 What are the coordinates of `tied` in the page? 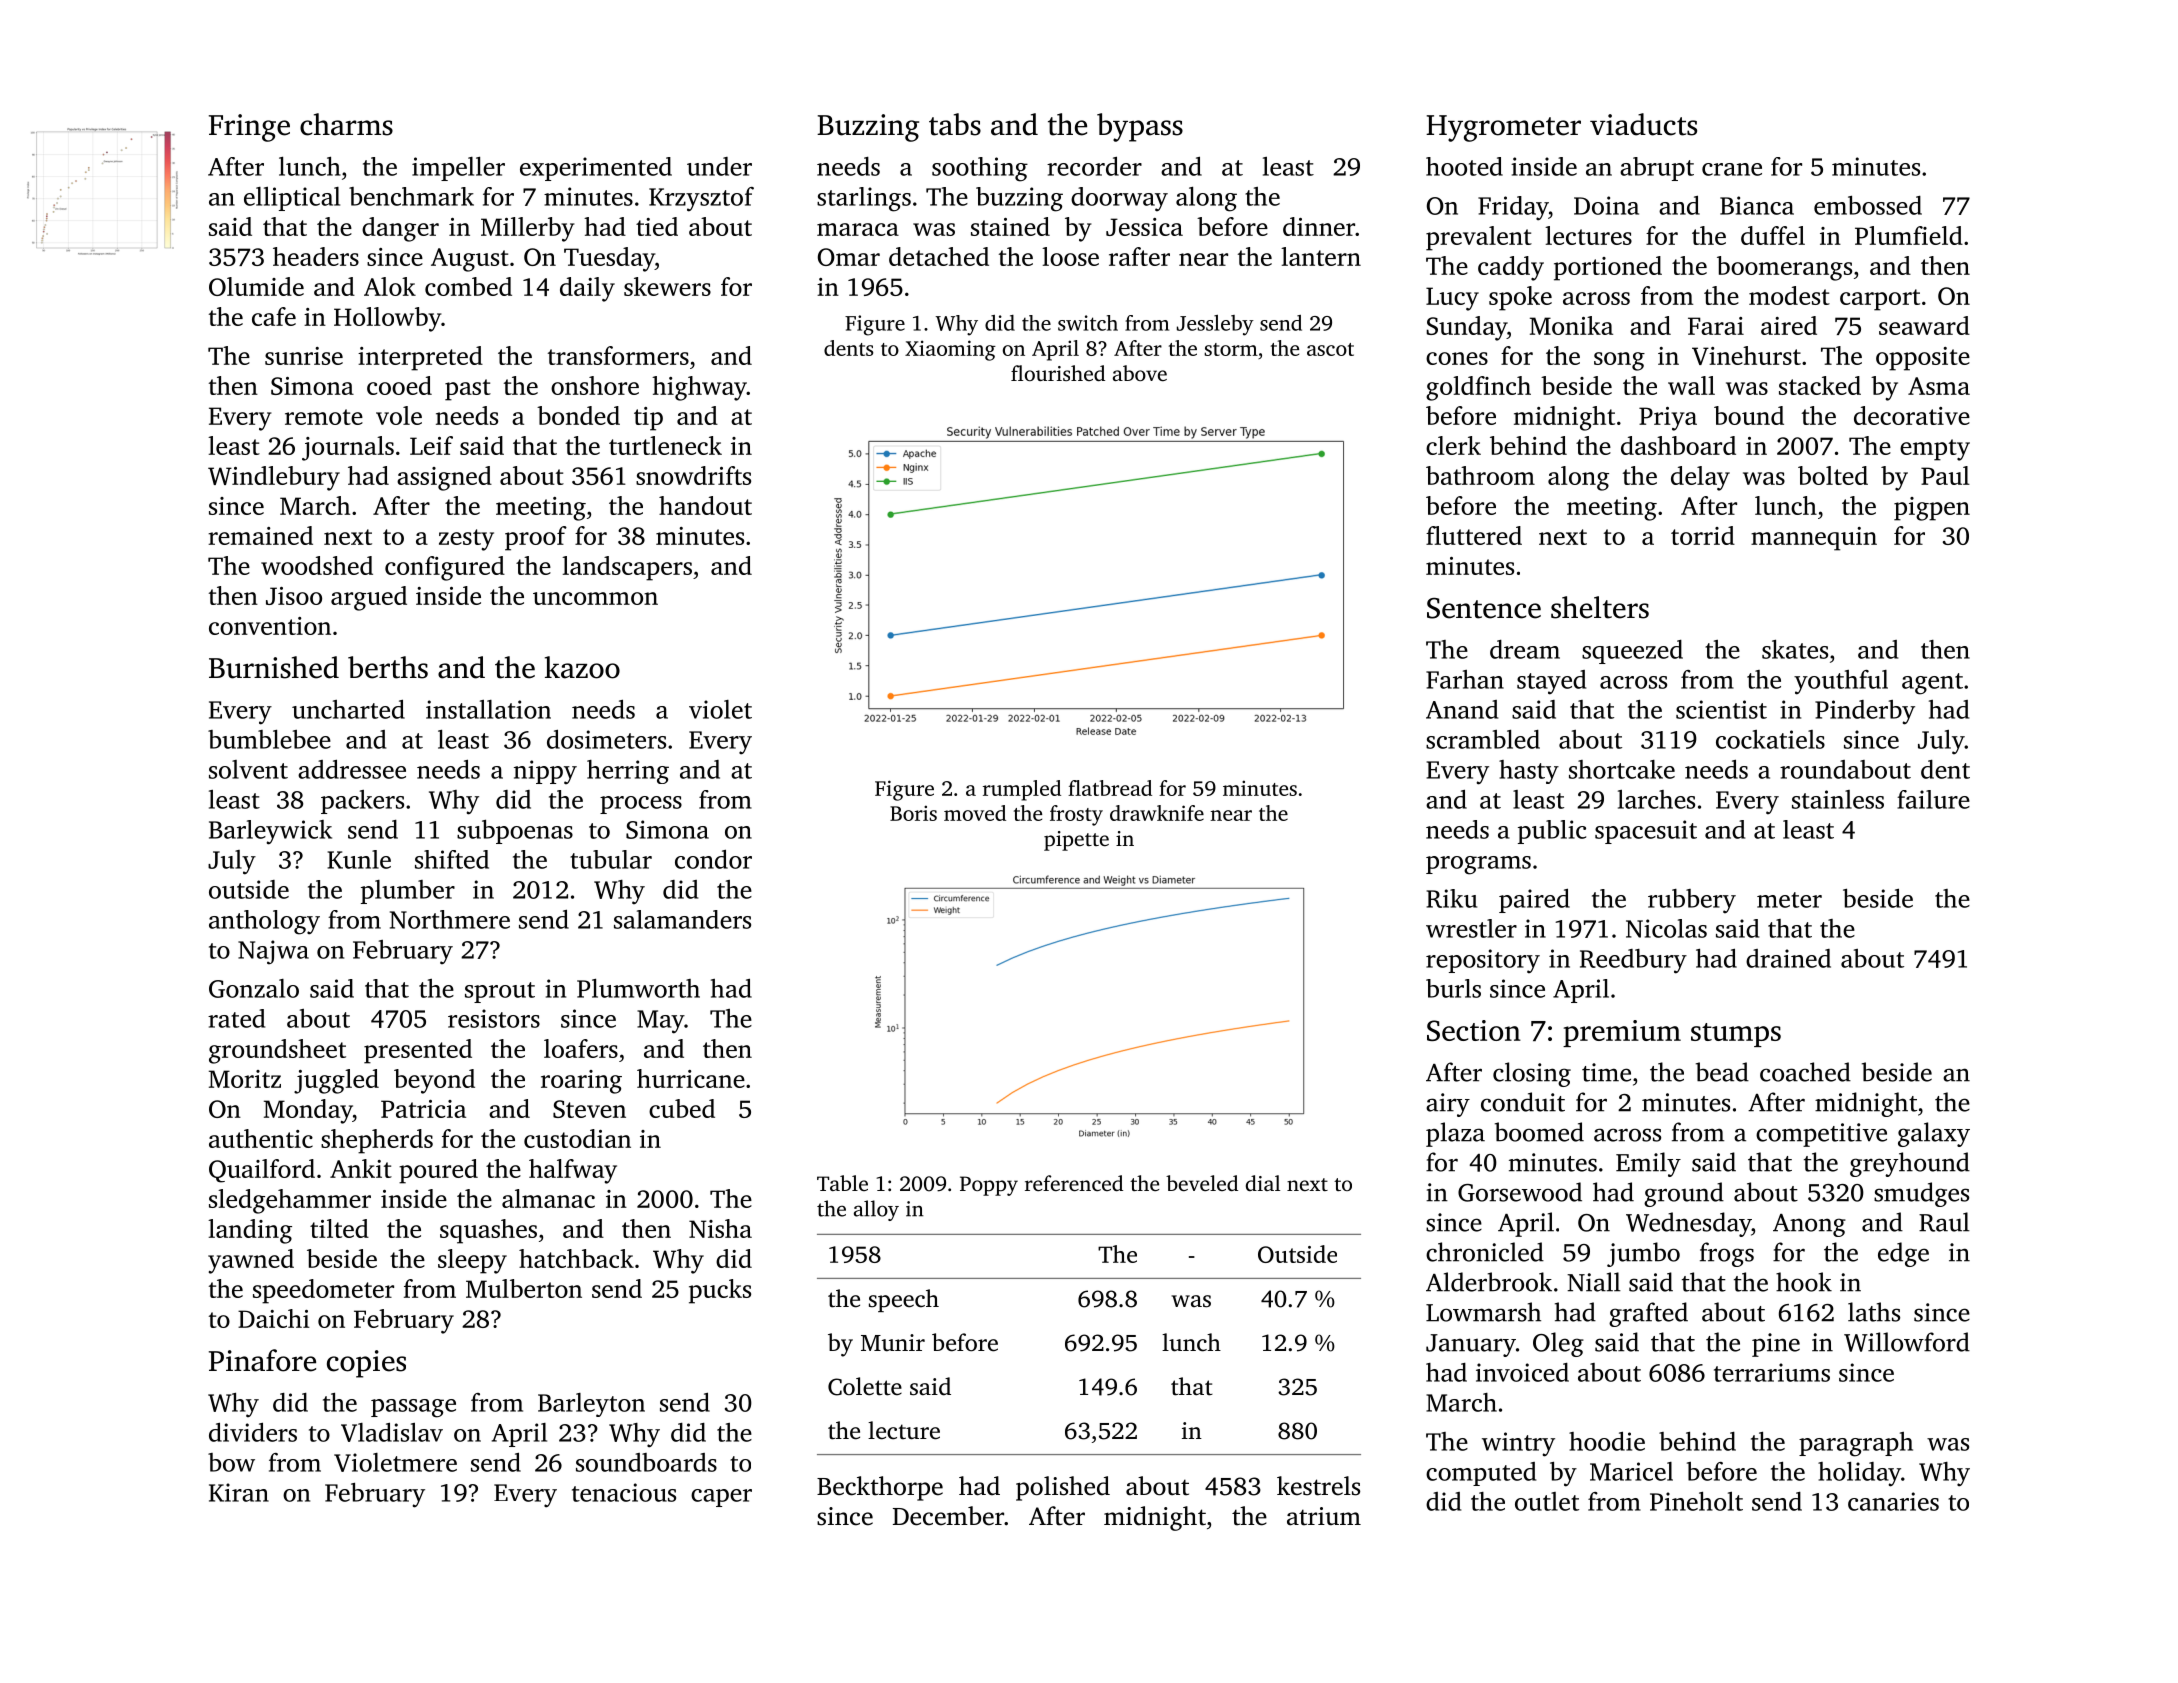 It's located at (657, 226).
